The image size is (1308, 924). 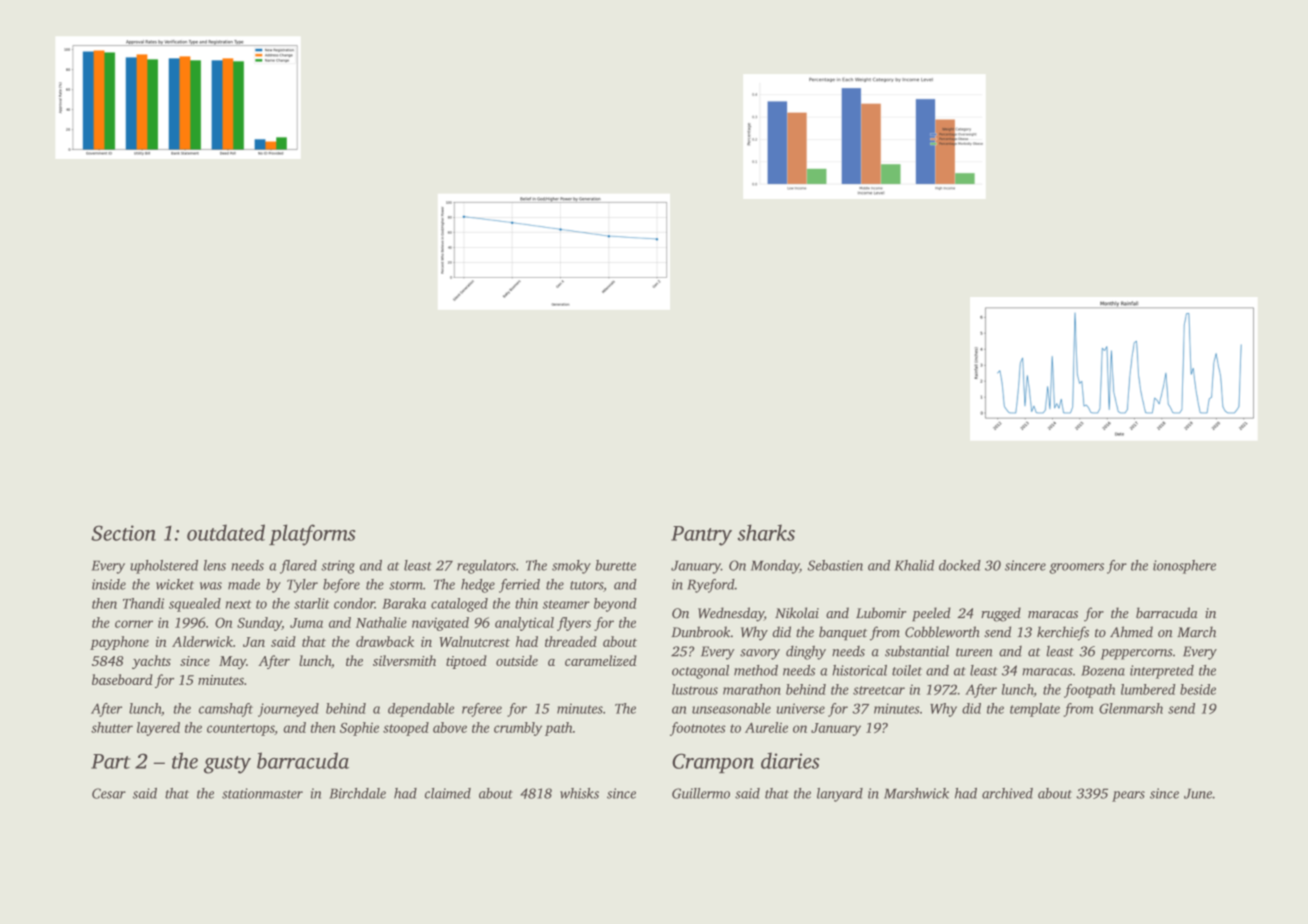 What do you see at coordinates (123, 533) in the screenshot?
I see `Section` at bounding box center [123, 533].
